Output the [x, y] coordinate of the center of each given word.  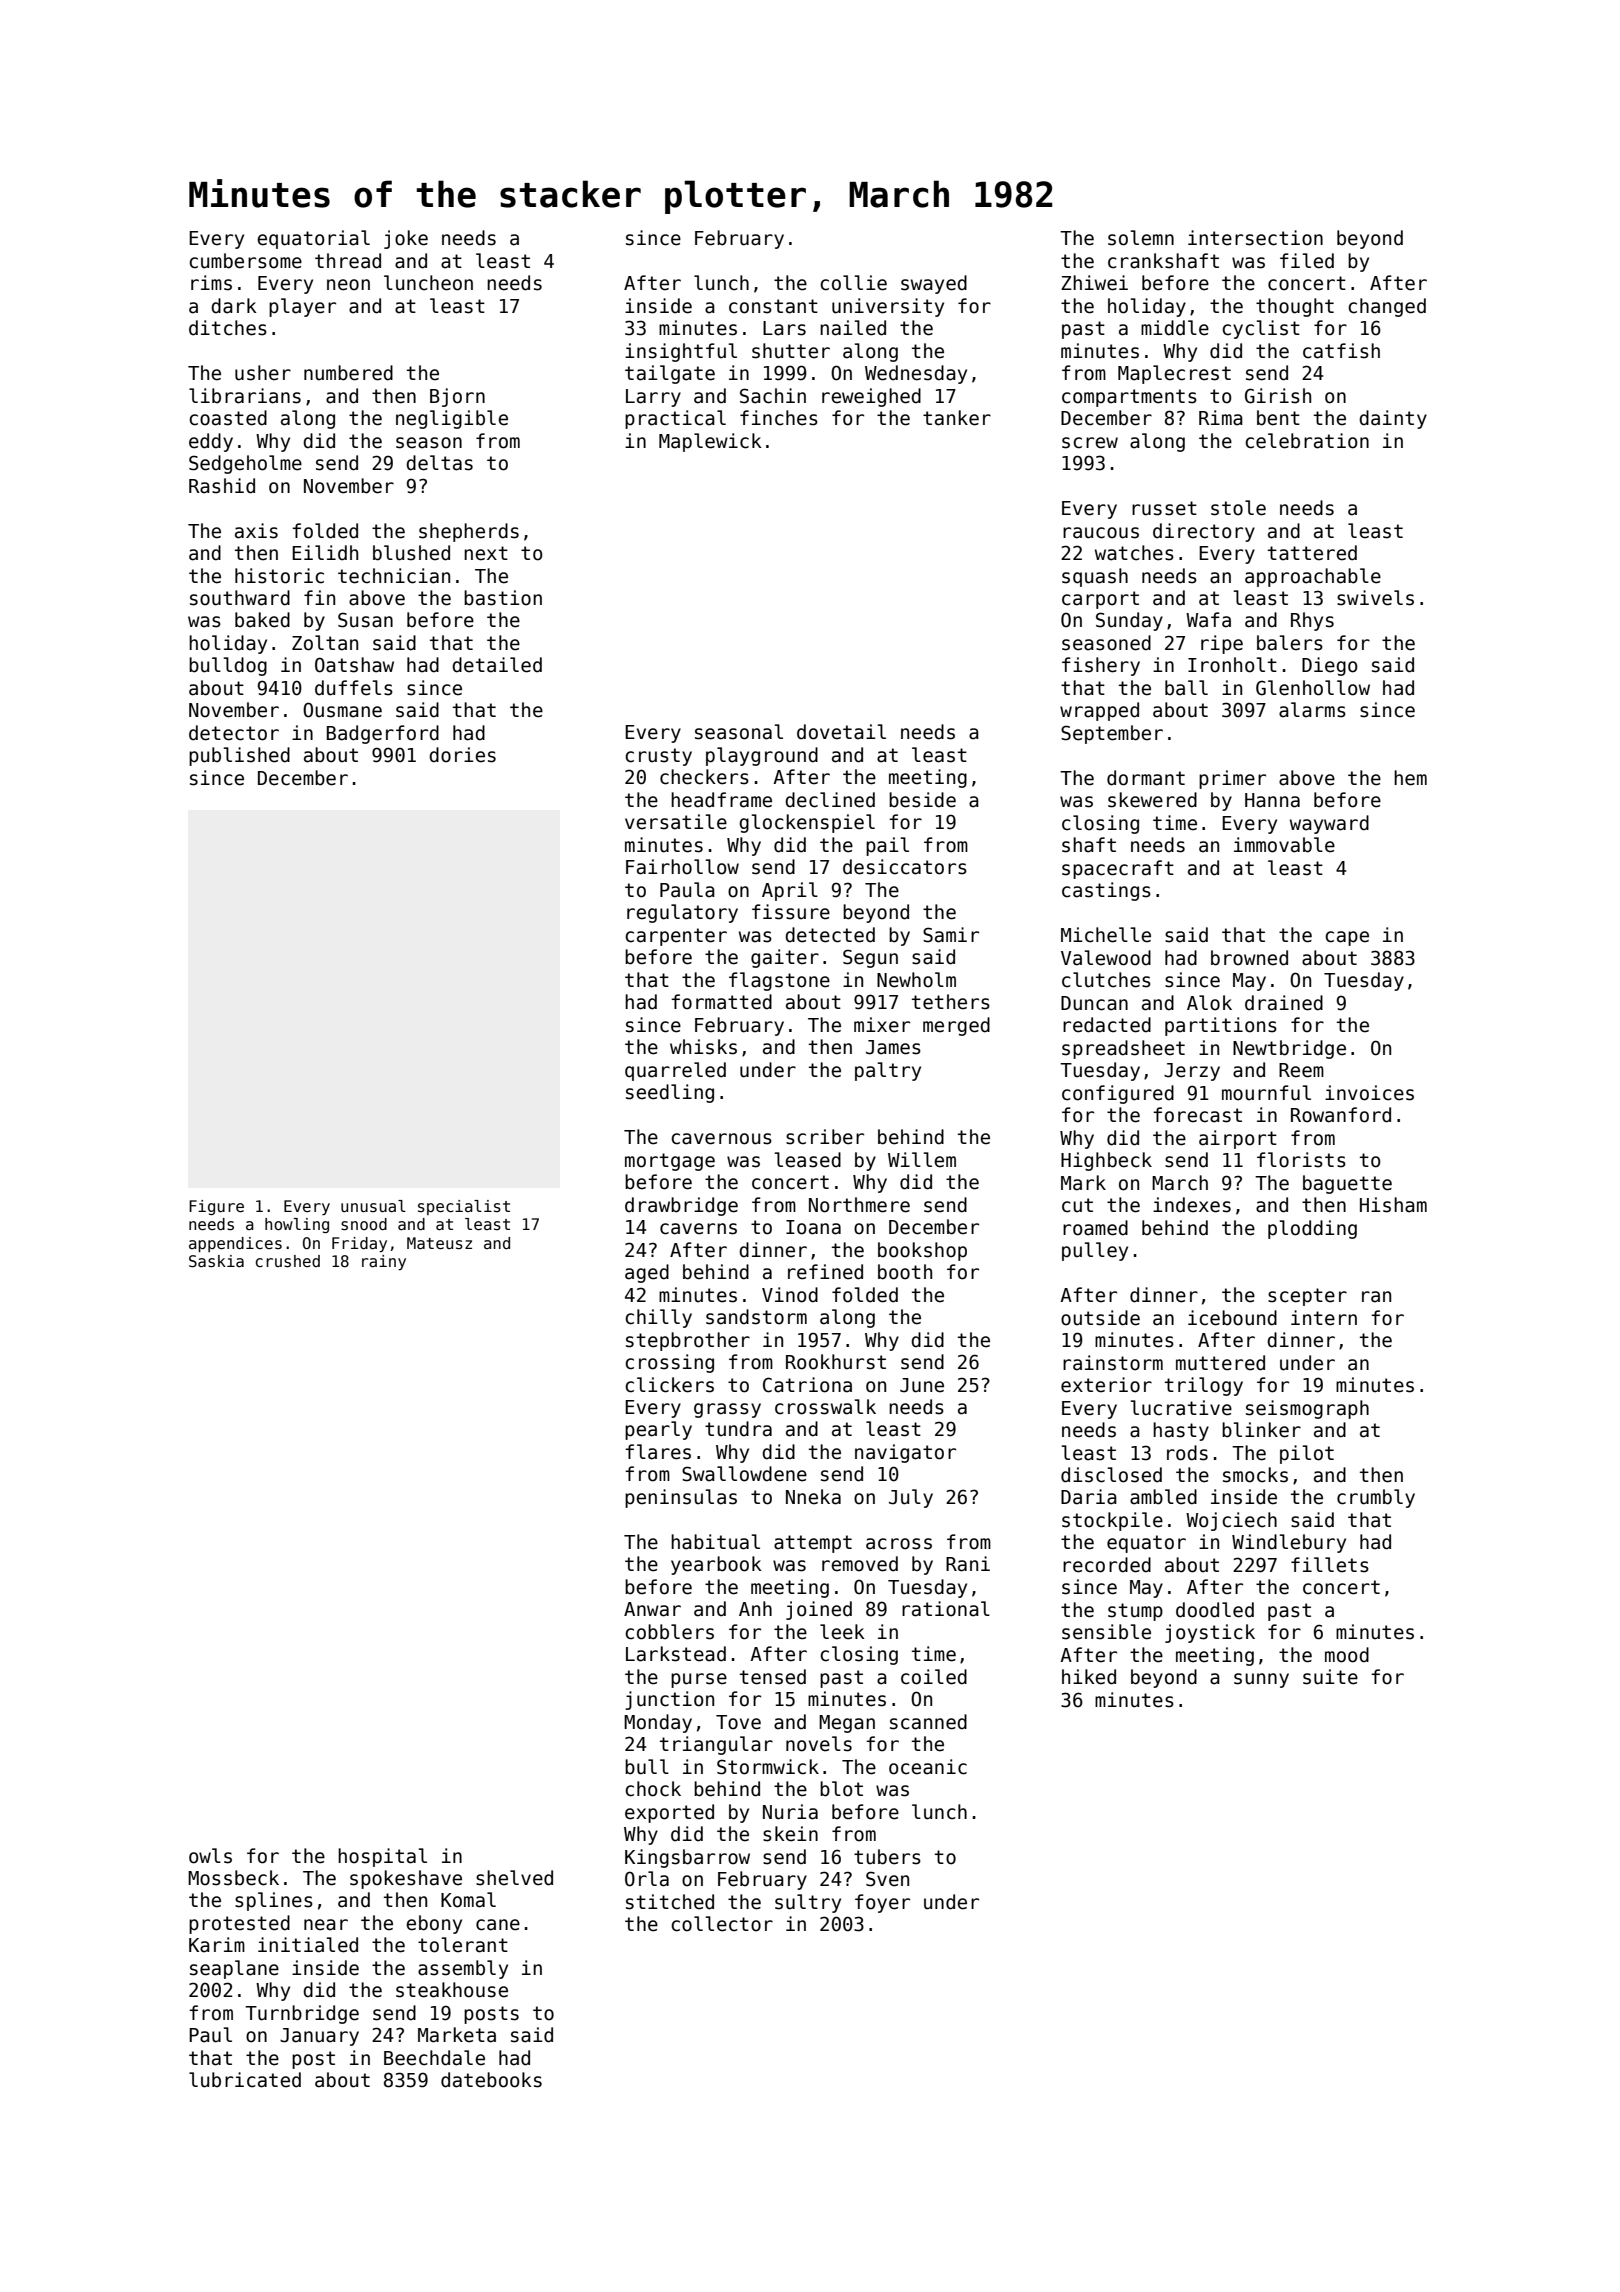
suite [1330, 1677]
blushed [411, 553]
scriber [825, 1137]
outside [1100, 1318]
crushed [288, 1261]
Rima [1221, 418]
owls [210, 1856]
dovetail [841, 732]
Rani [968, 1564]
